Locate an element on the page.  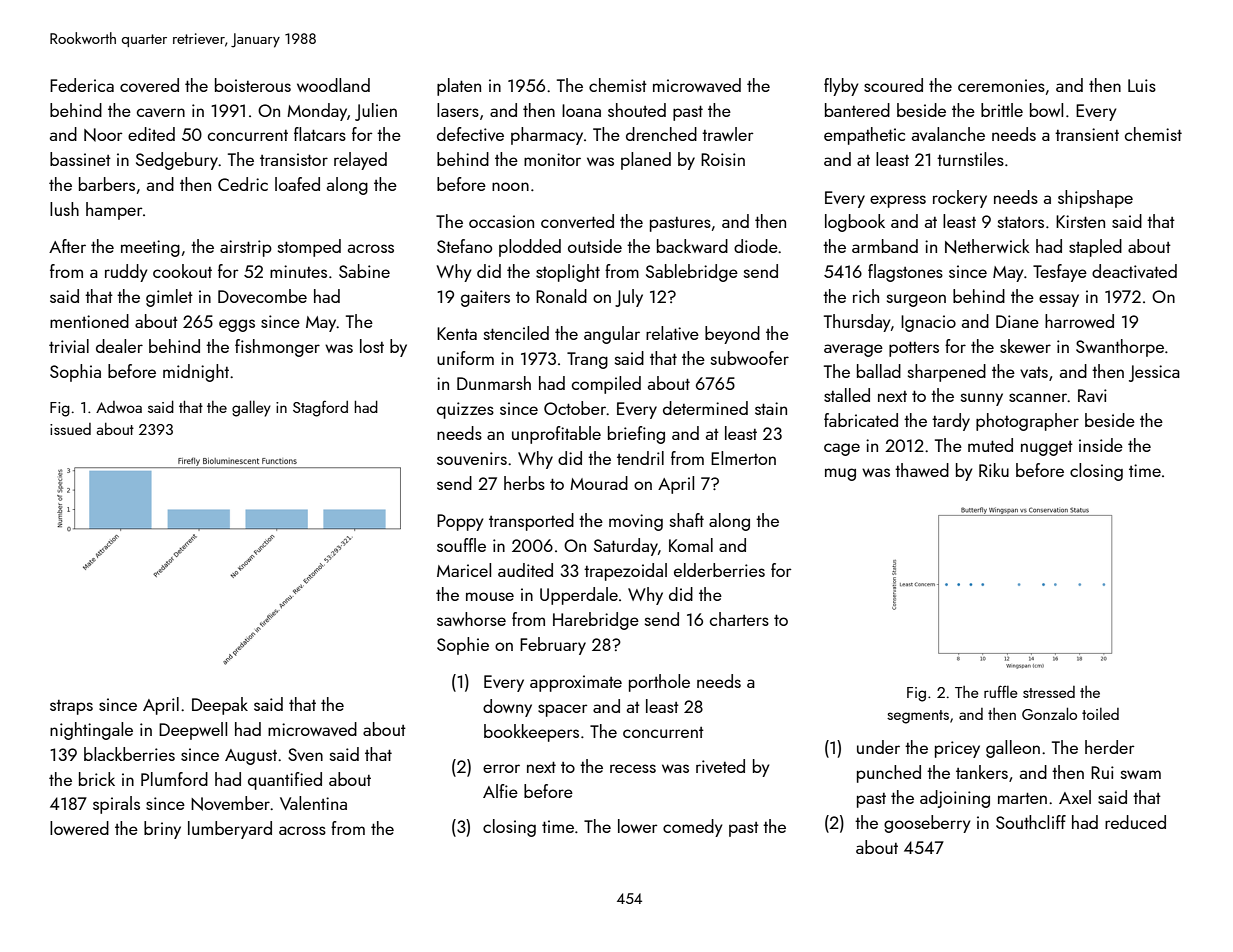
quantified is located at coordinates (285, 781).
